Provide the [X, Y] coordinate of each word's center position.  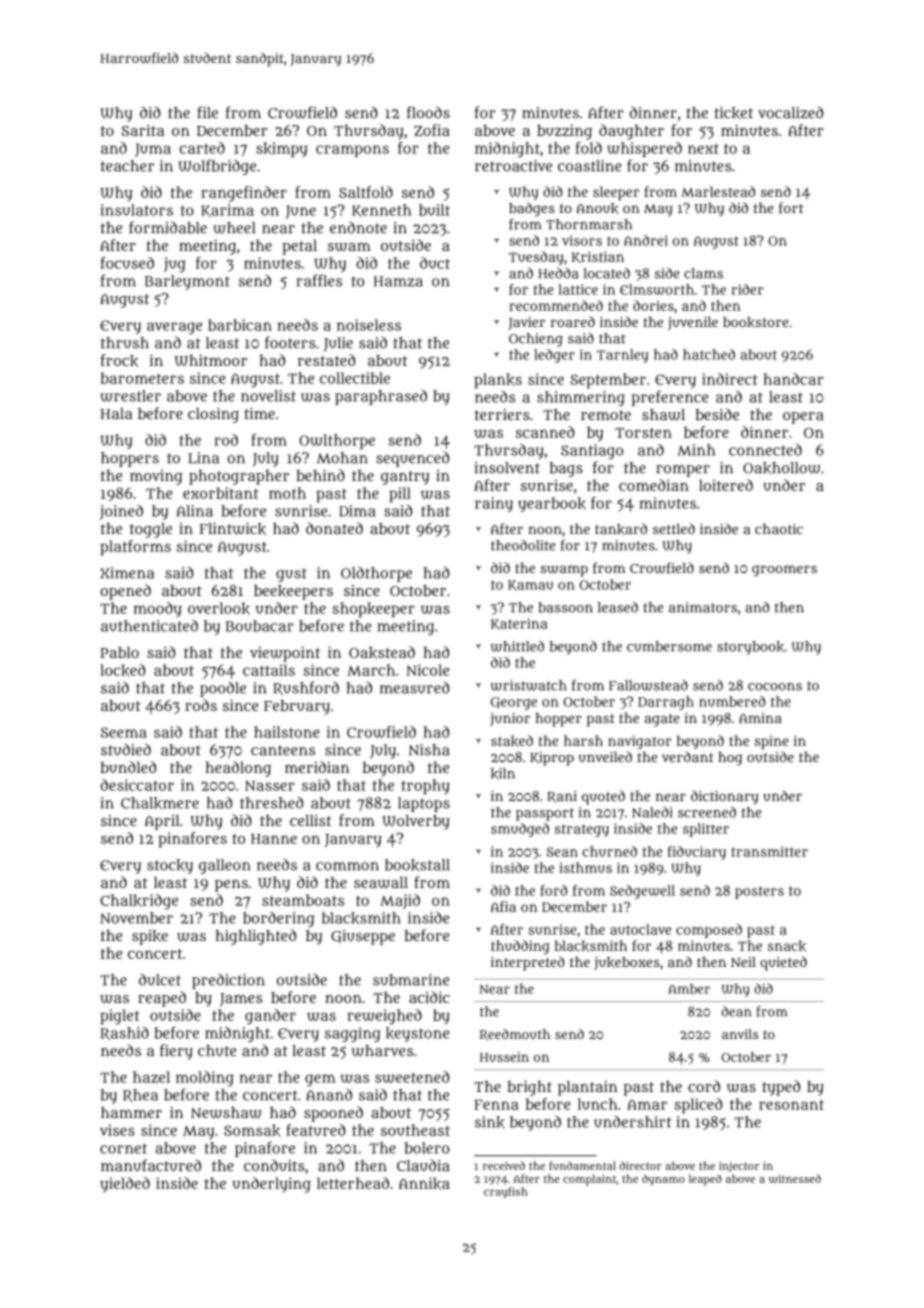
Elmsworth [657, 289]
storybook [750, 648]
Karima [227, 210]
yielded [125, 1185]
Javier [526, 323]
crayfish [505, 1192]
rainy [494, 504]
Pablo [119, 652]
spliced [698, 1106]
